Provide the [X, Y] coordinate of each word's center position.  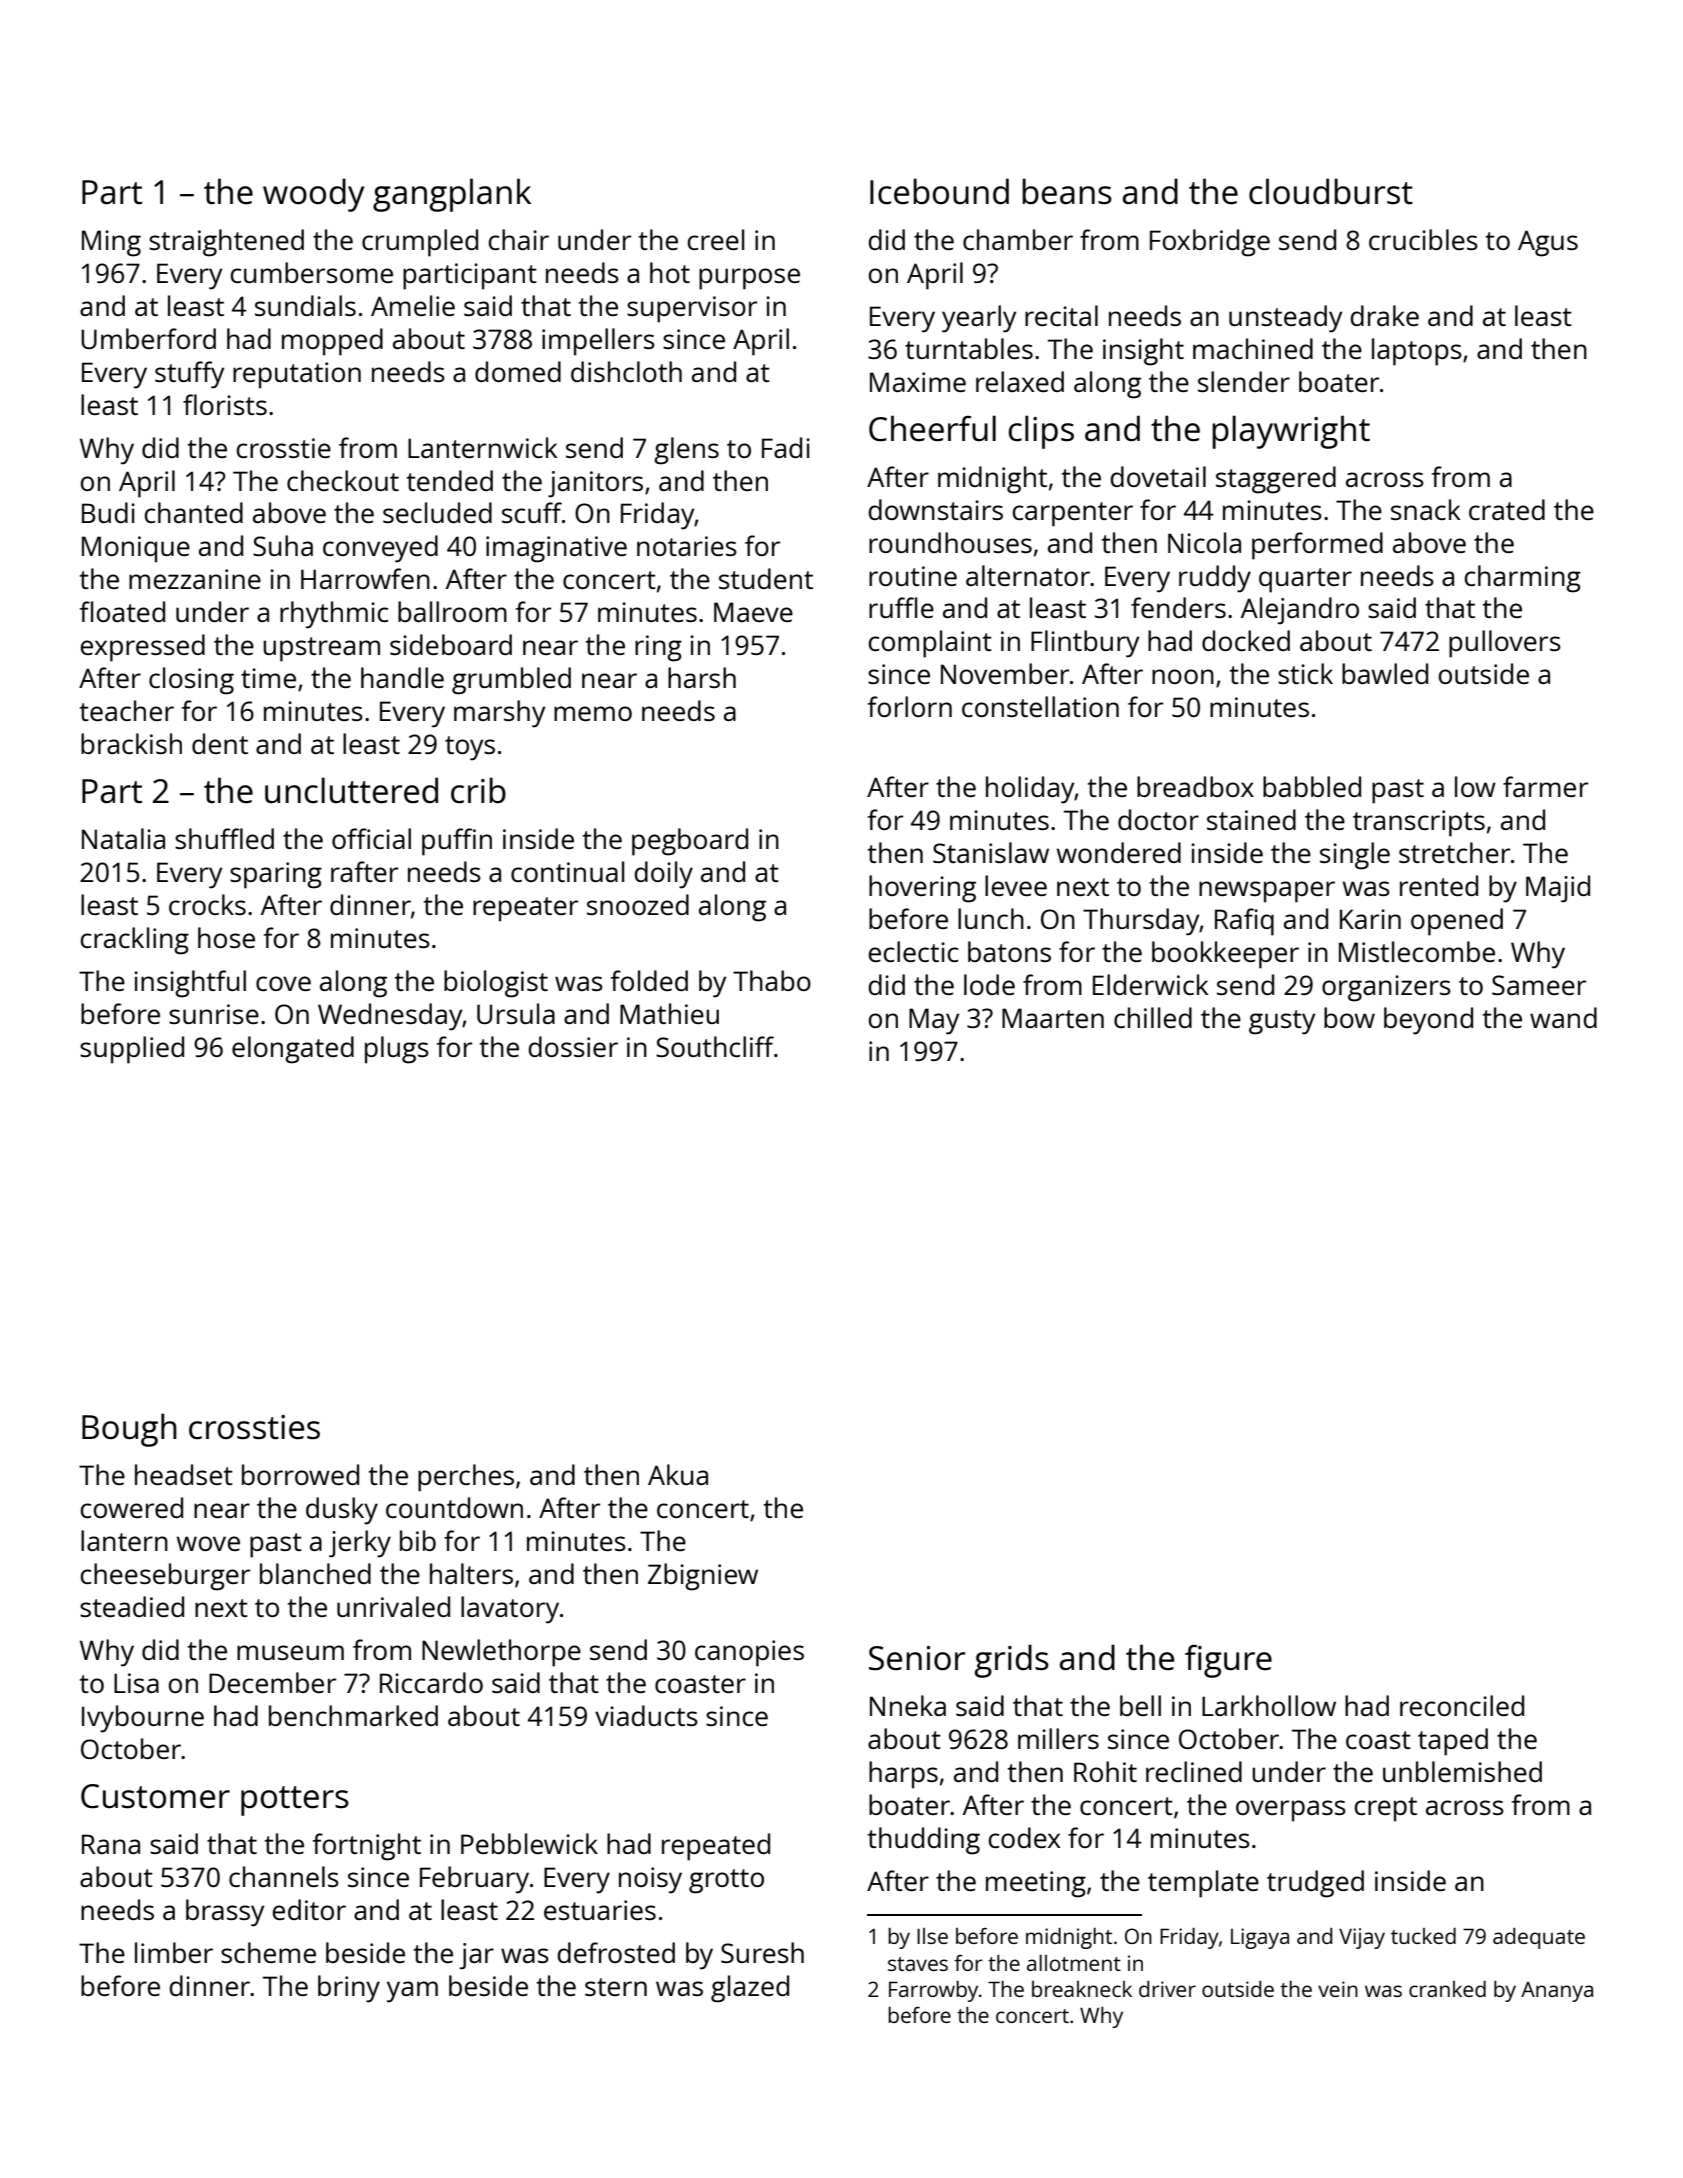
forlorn [910, 706]
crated [1507, 509]
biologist [496, 984]
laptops [1417, 352]
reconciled [1462, 1705]
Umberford [148, 338]
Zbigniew [703, 1577]
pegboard [690, 842]
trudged [1315, 1884]
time [268, 678]
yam [412, 1992]
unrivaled [393, 1606]
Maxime [918, 382]
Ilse [932, 1936]
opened [1457, 922]
